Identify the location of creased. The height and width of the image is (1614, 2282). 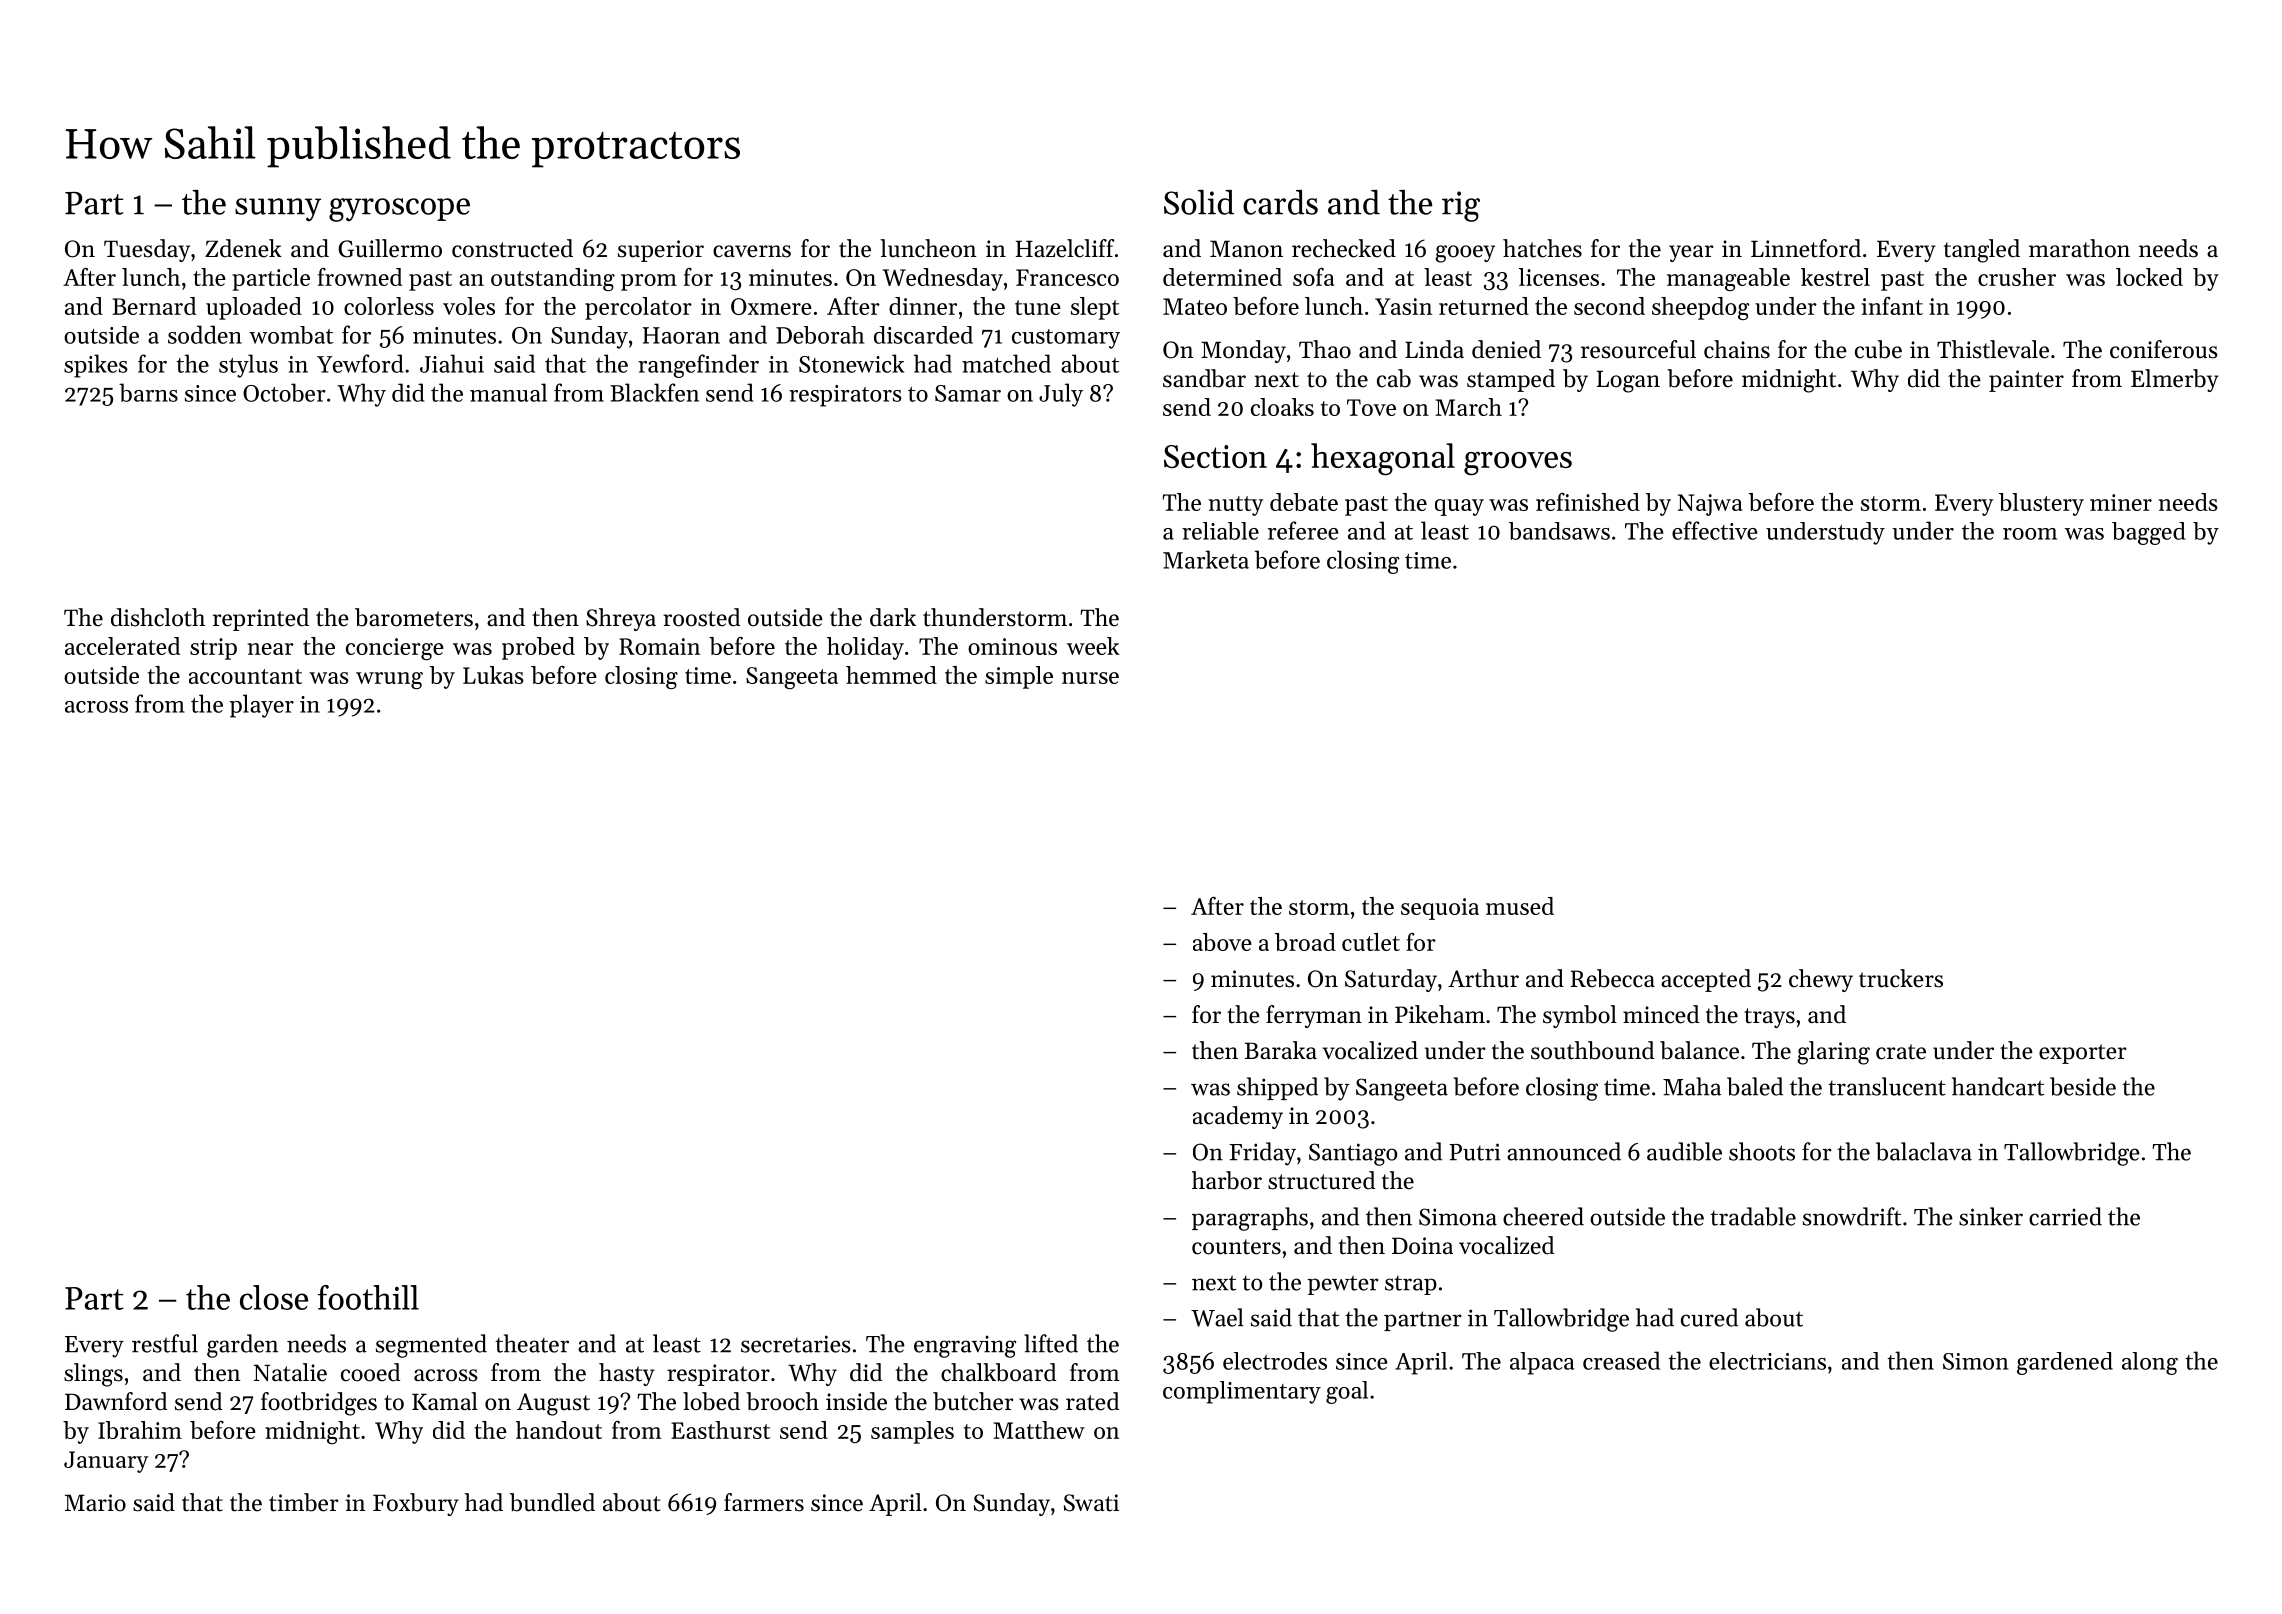
(1621, 1360).
